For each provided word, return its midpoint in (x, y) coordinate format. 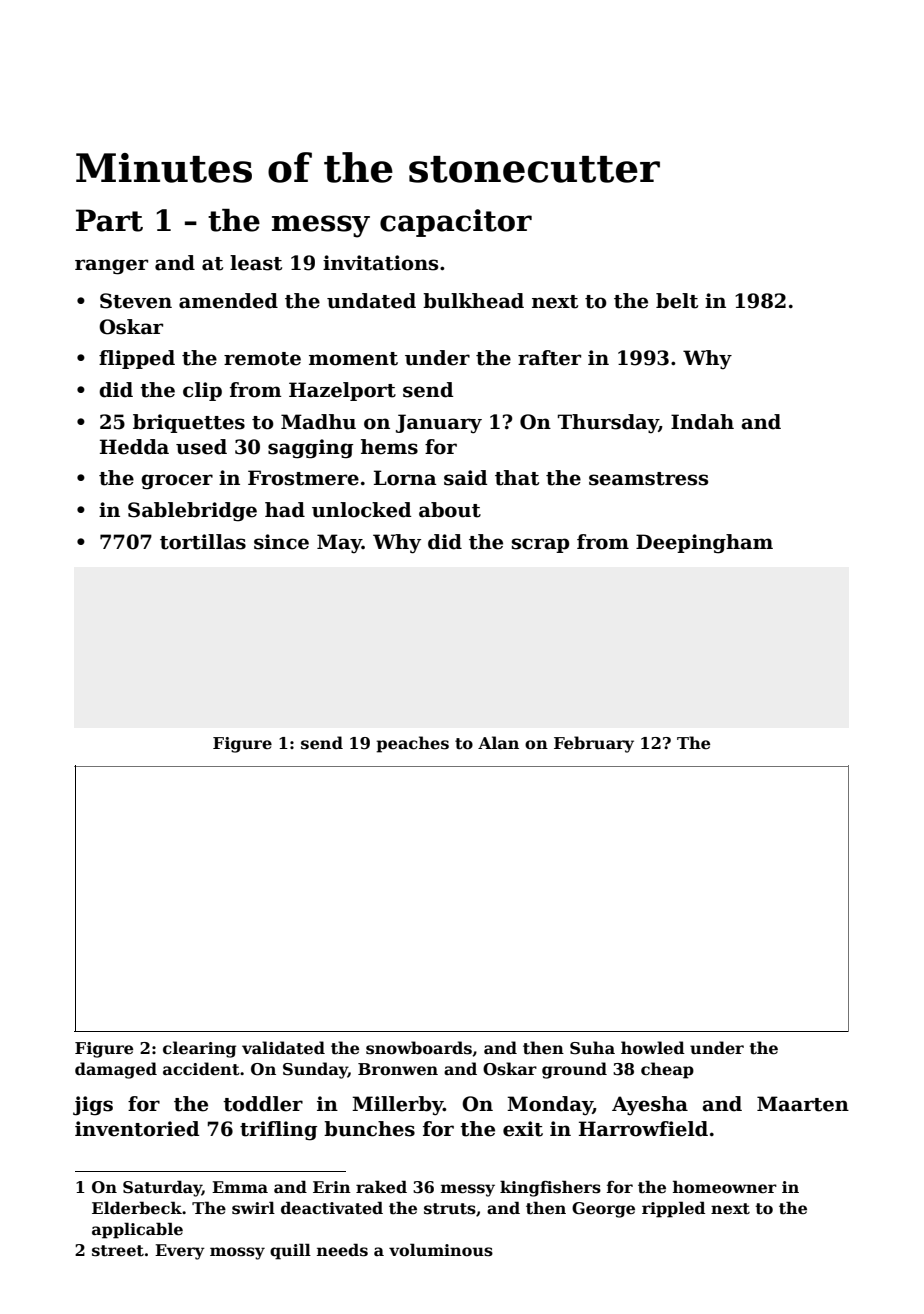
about (450, 510)
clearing (199, 1049)
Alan (498, 742)
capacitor (456, 223)
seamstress (648, 479)
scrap (540, 545)
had (285, 510)
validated (283, 1048)
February (594, 744)
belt (677, 301)
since (281, 542)
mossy (237, 1253)
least (256, 263)
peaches (412, 744)
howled (653, 1048)
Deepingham (704, 544)
